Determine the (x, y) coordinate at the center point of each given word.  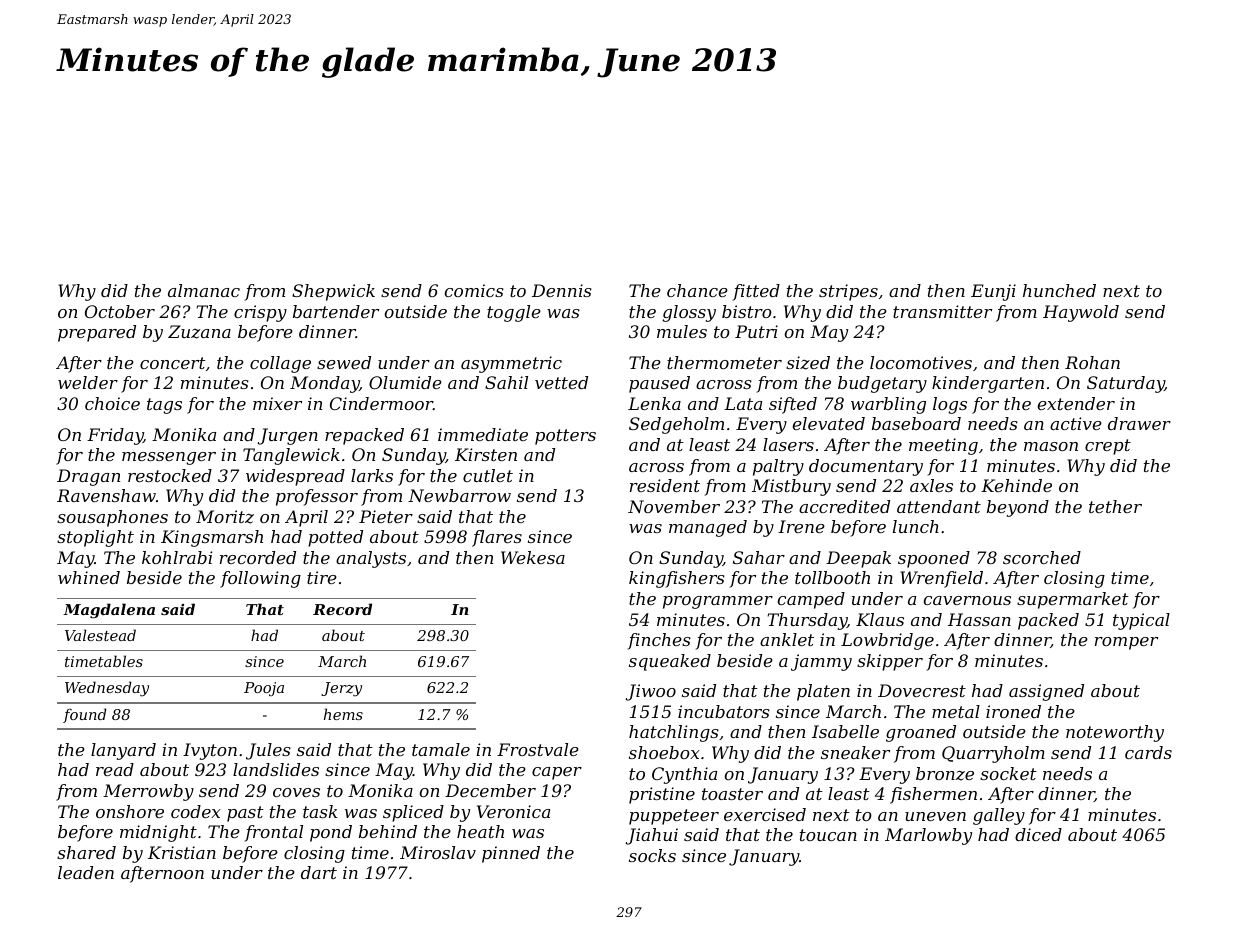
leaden (86, 872)
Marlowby (928, 836)
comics (474, 290)
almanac (204, 290)
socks (652, 855)
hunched (1059, 290)
